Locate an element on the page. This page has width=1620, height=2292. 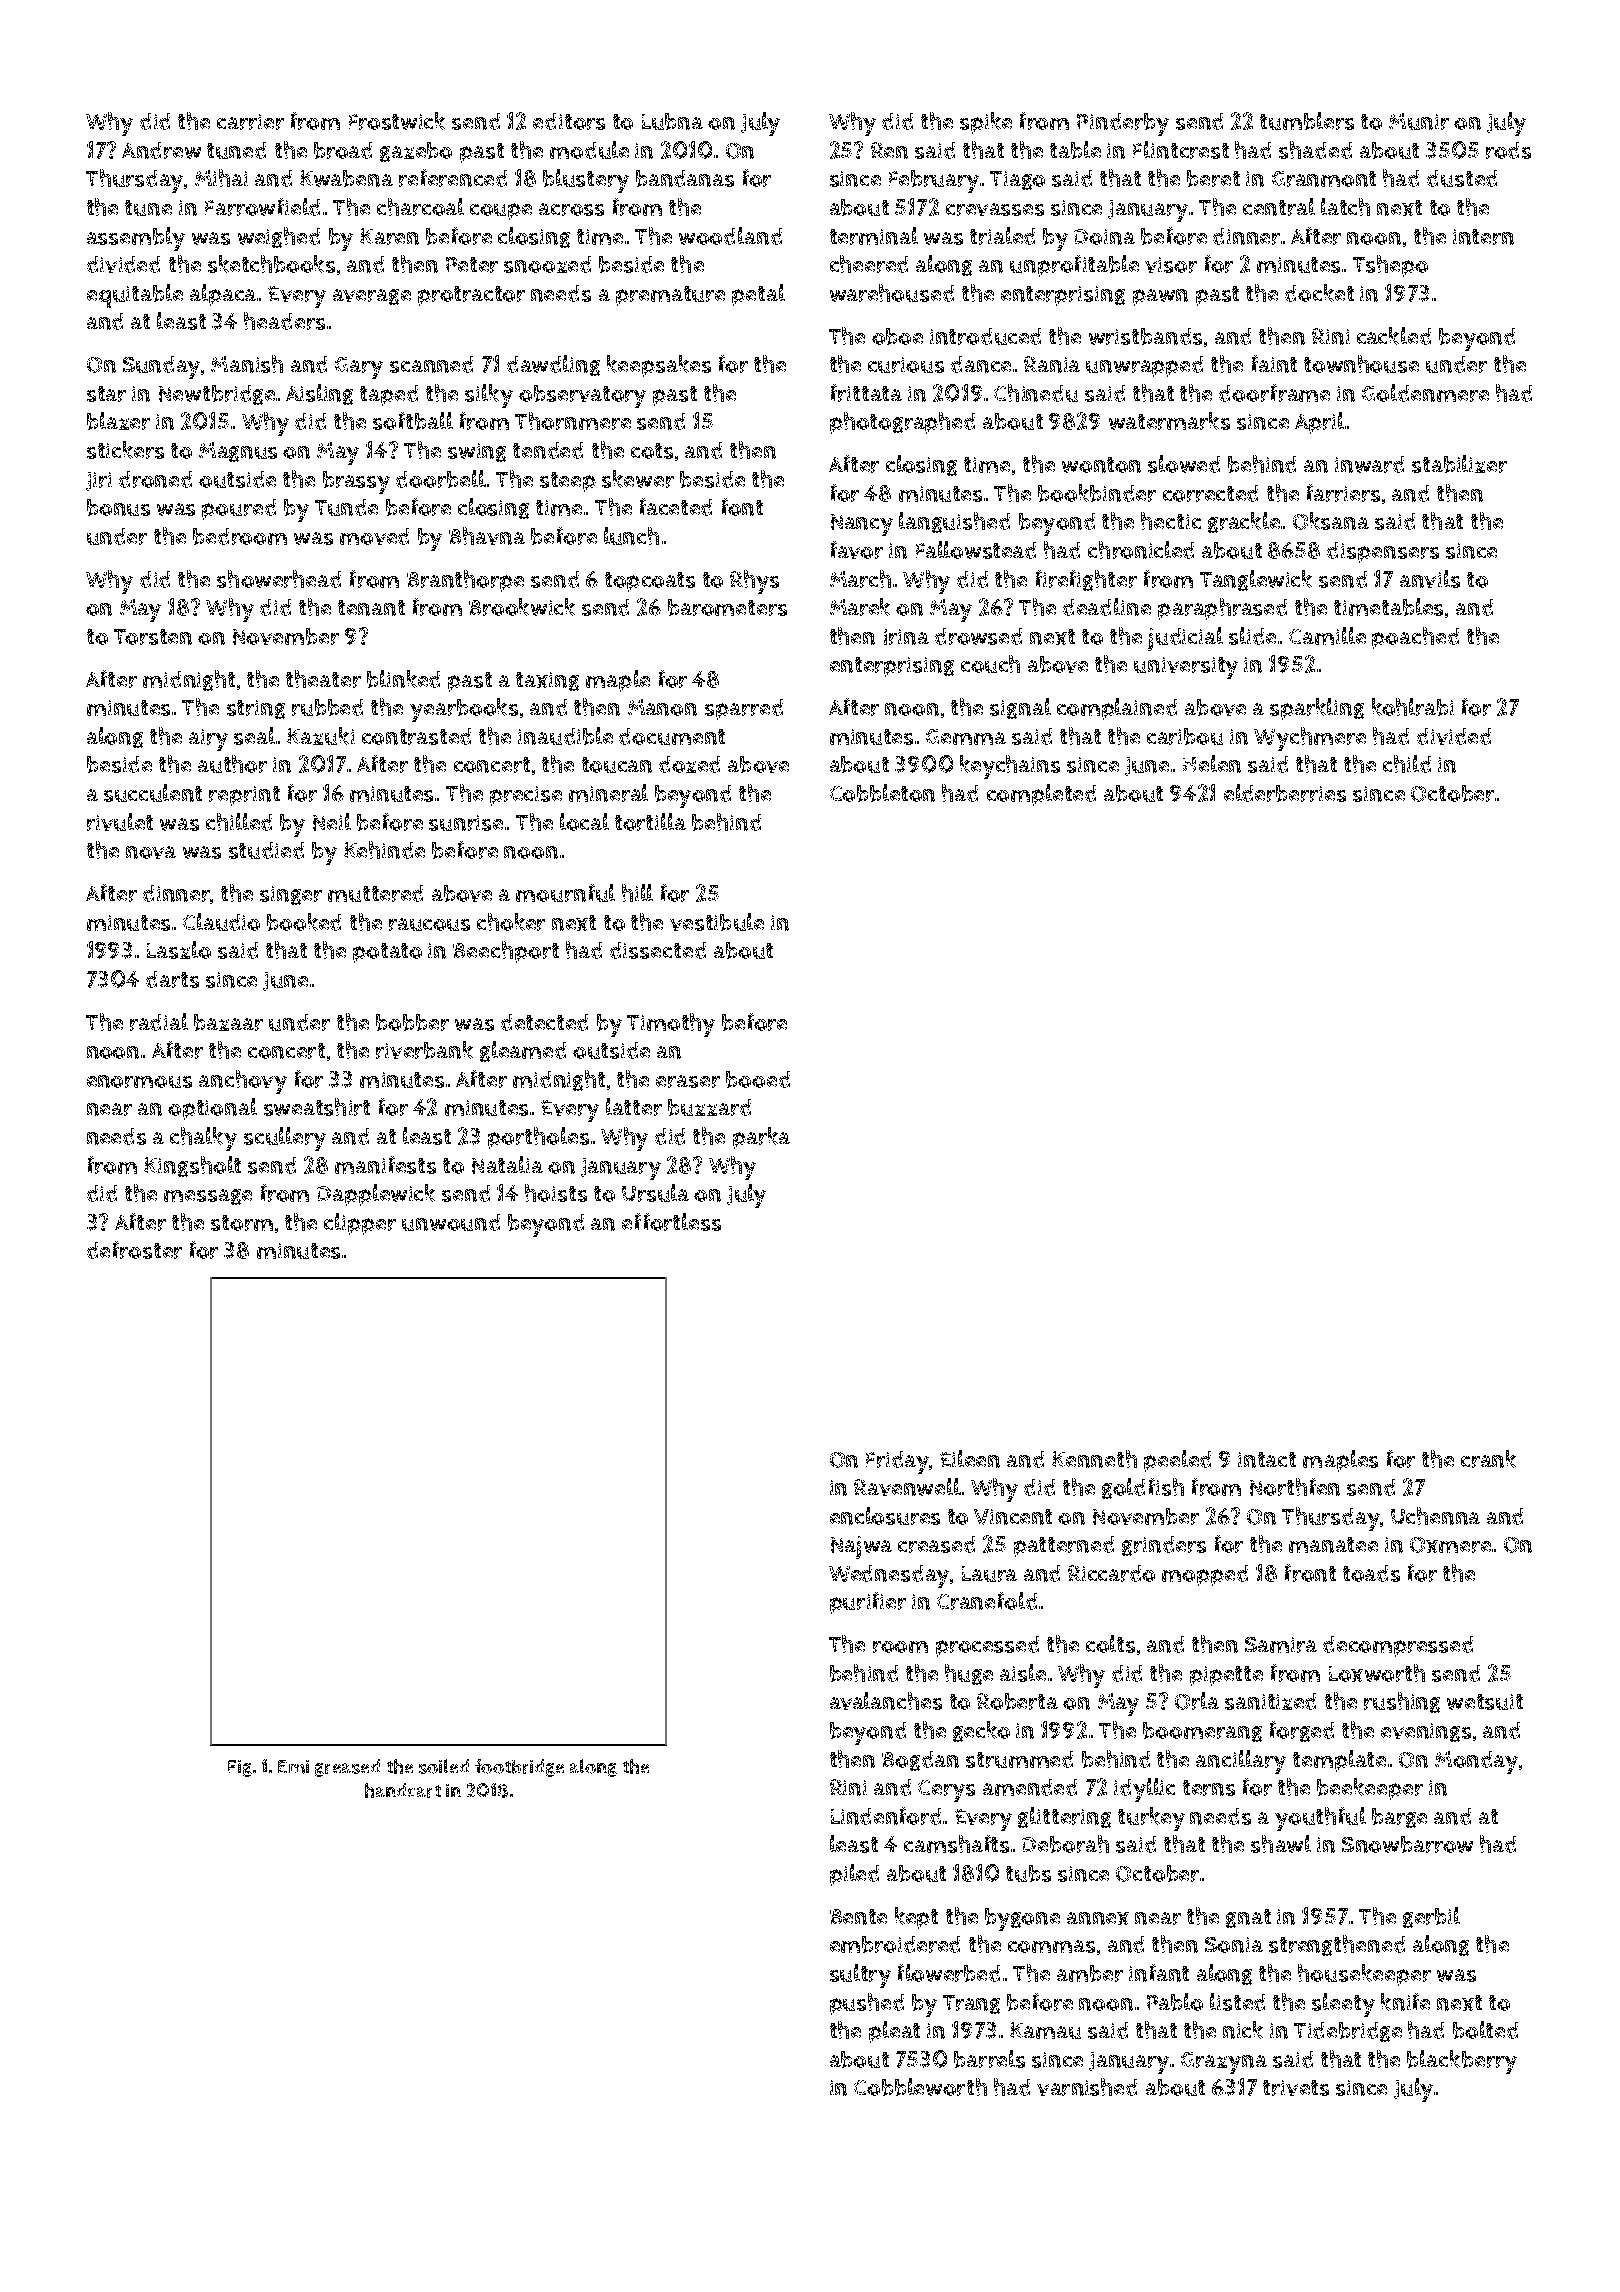
Friday is located at coordinates (897, 1462).
